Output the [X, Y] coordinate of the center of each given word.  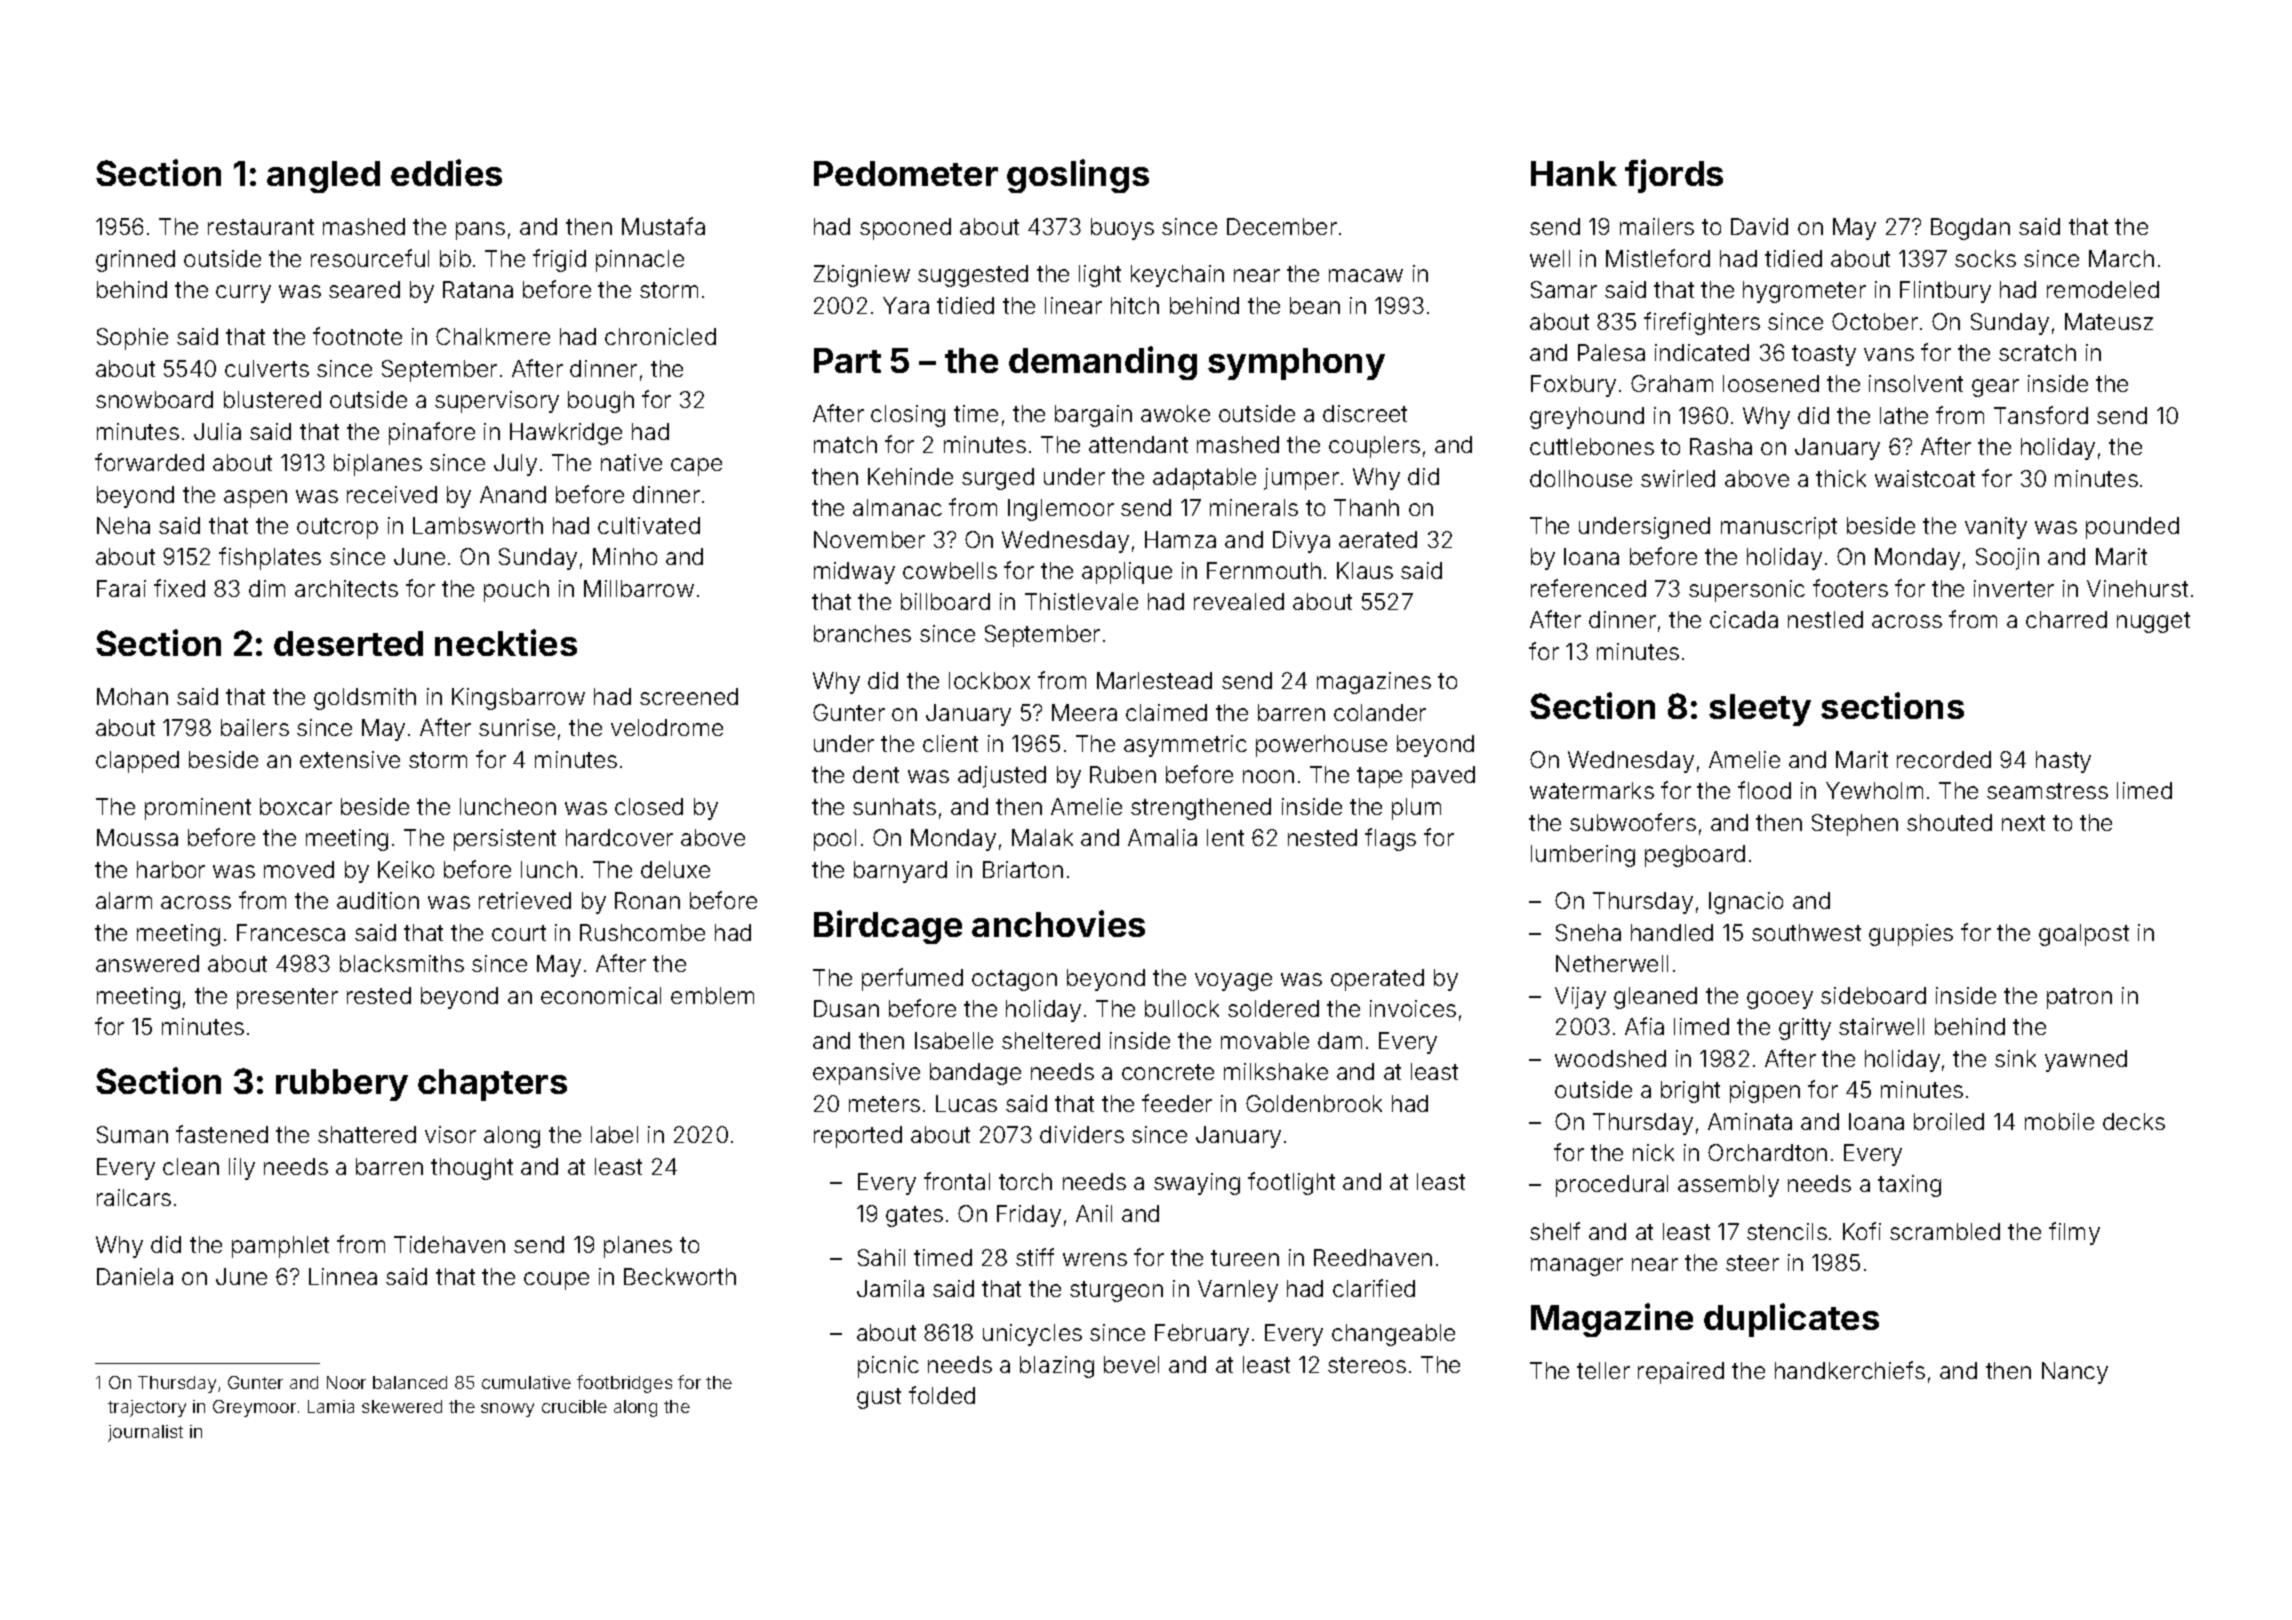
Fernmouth [1264, 570]
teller [1603, 1370]
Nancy [2075, 1373]
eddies [446, 172]
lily [242, 1169]
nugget [2153, 622]
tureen [1245, 1258]
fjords [1674, 176]
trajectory [147, 1408]
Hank [1574, 173]
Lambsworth [478, 525]
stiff [1035, 1257]
